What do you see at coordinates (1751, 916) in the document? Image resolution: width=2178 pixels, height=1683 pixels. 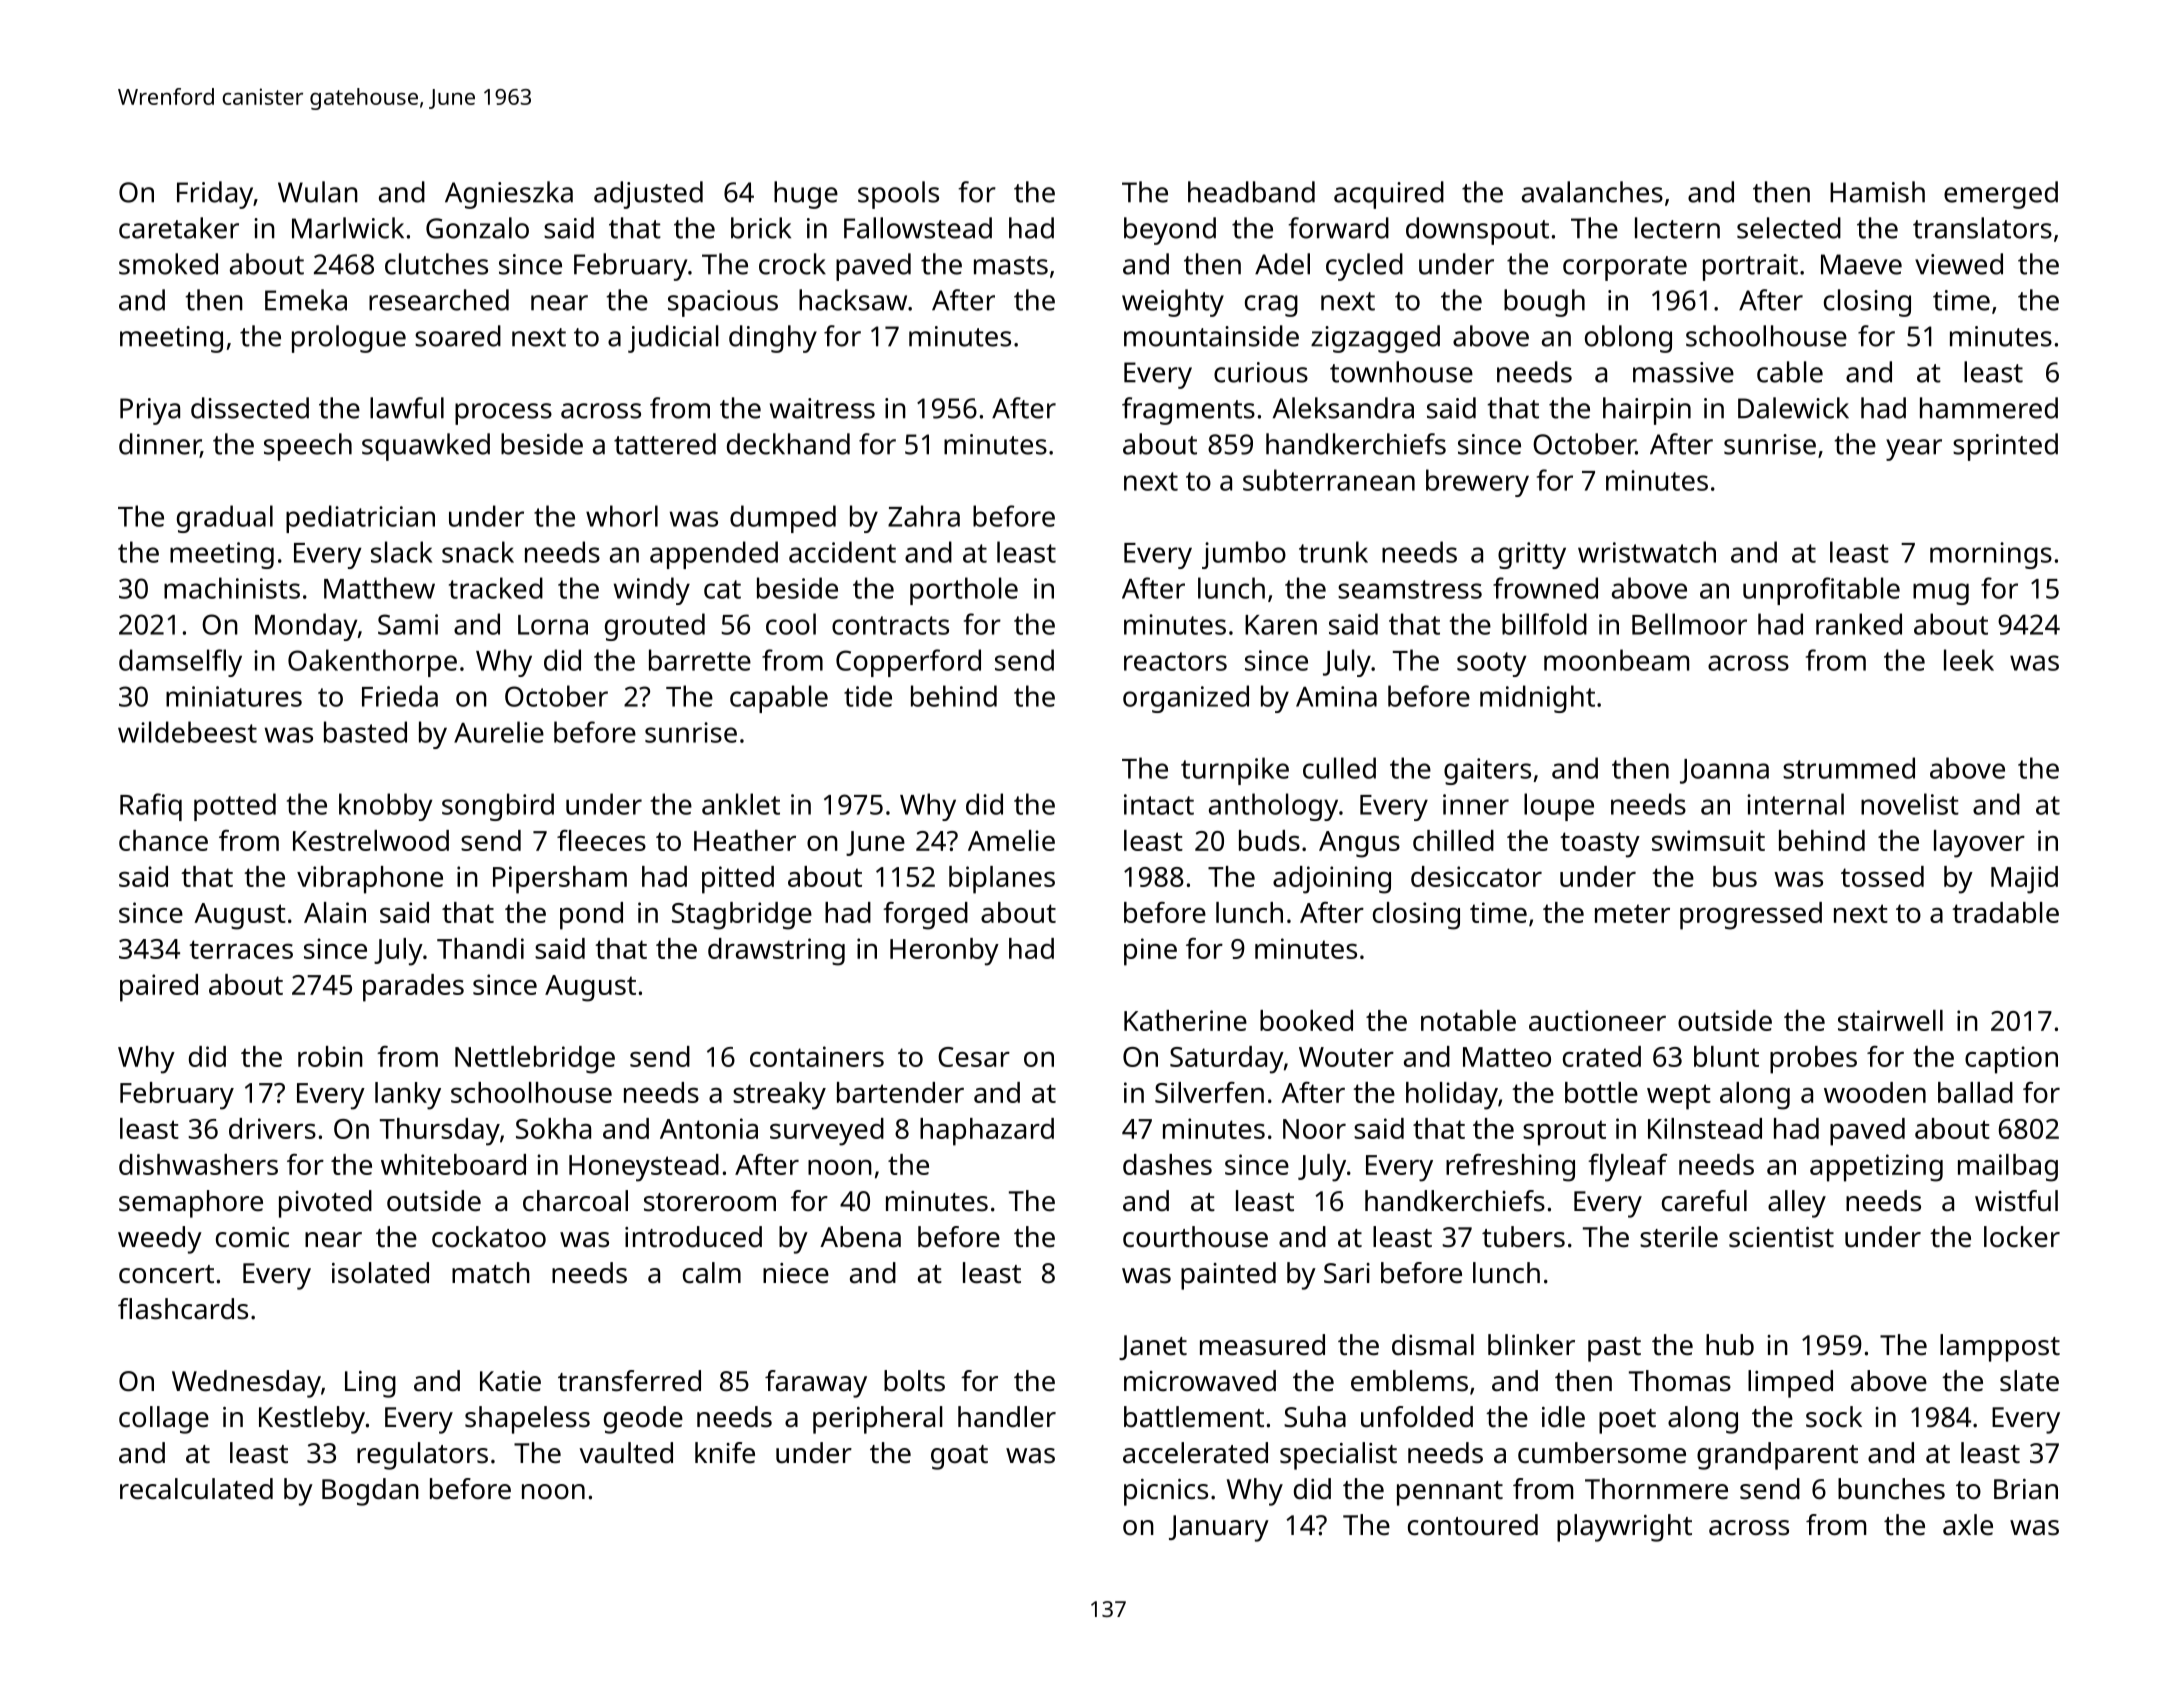 I see `progressed` at bounding box center [1751, 916].
